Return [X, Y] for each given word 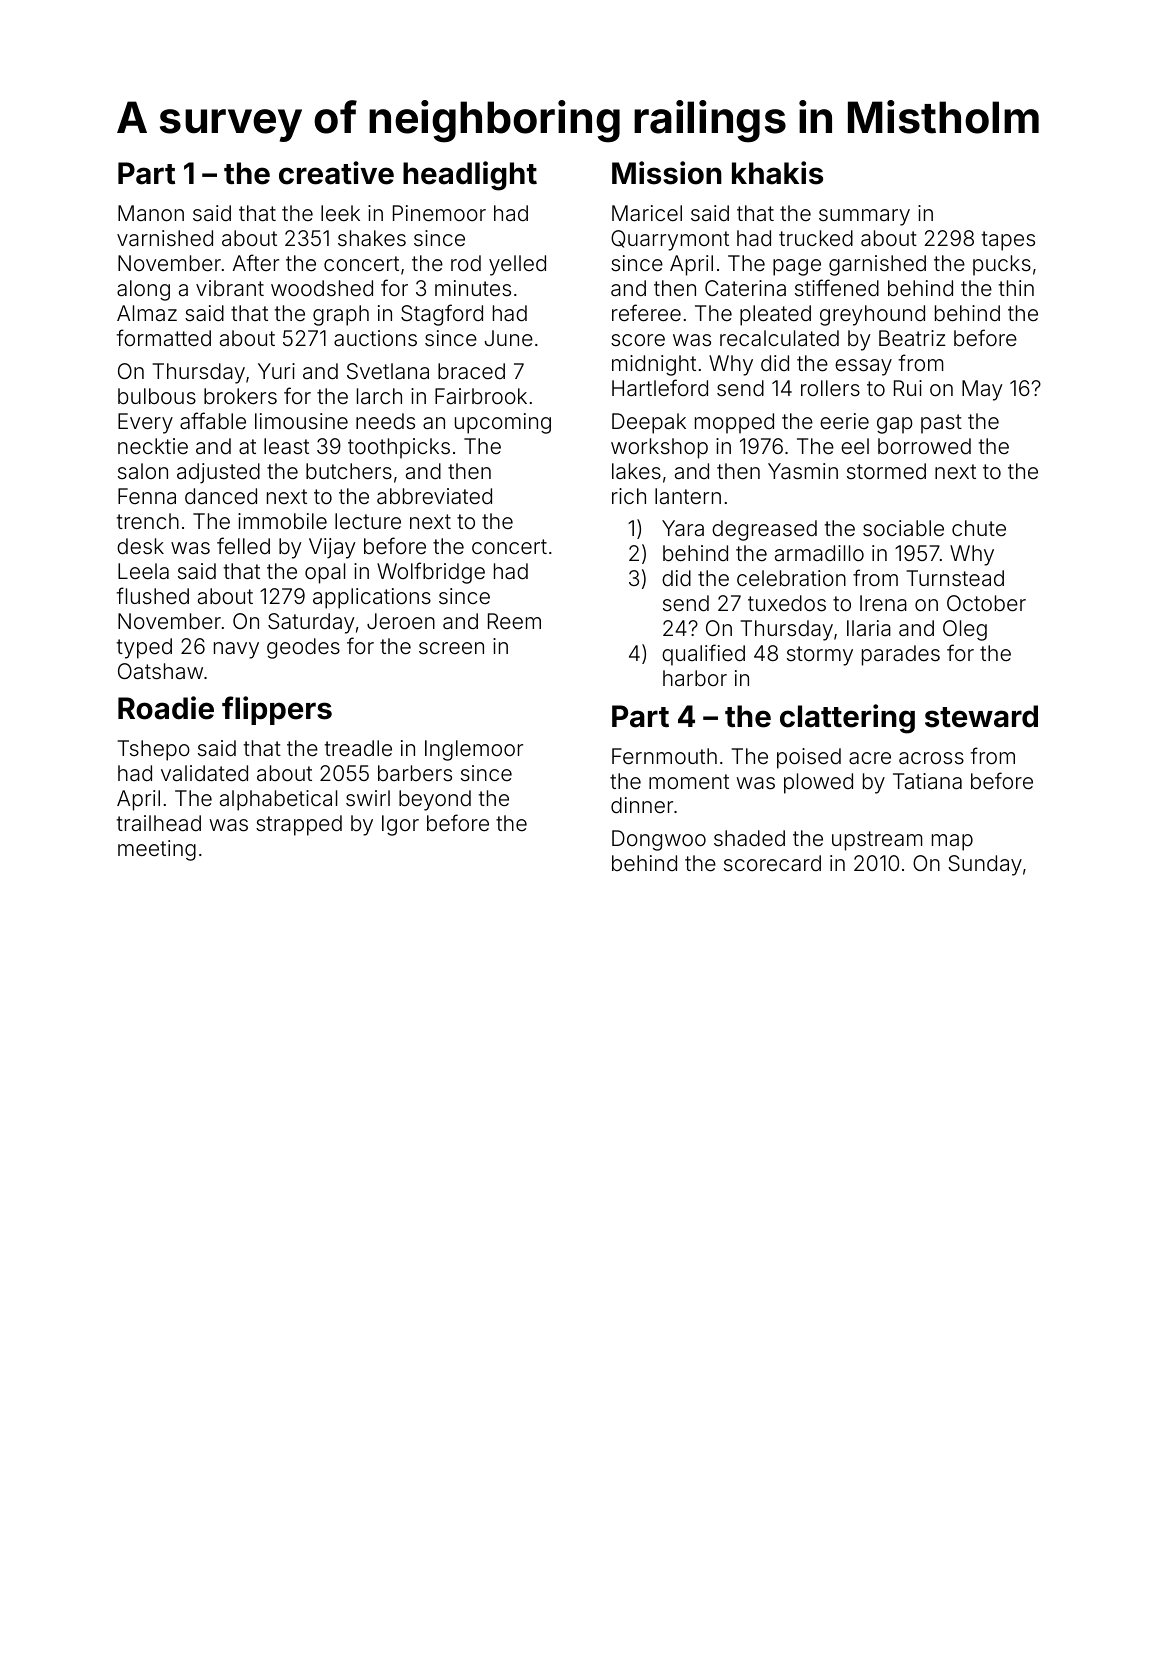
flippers [277, 710]
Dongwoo [659, 840]
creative [336, 173]
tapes [1008, 241]
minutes [473, 288]
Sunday [985, 865]
